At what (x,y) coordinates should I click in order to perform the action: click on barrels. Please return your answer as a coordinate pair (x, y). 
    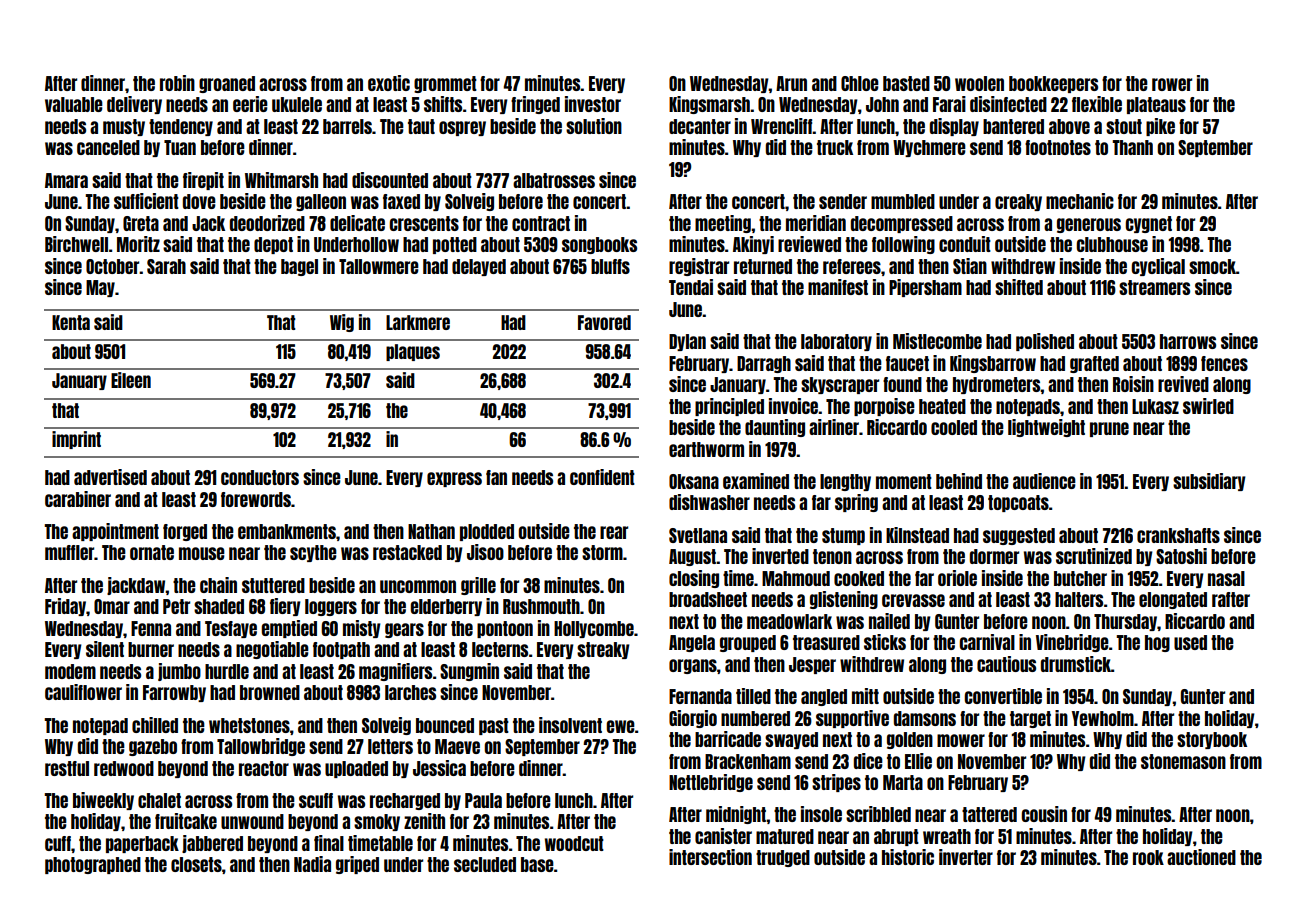
    Looking at the image, I should click on (347, 126).
